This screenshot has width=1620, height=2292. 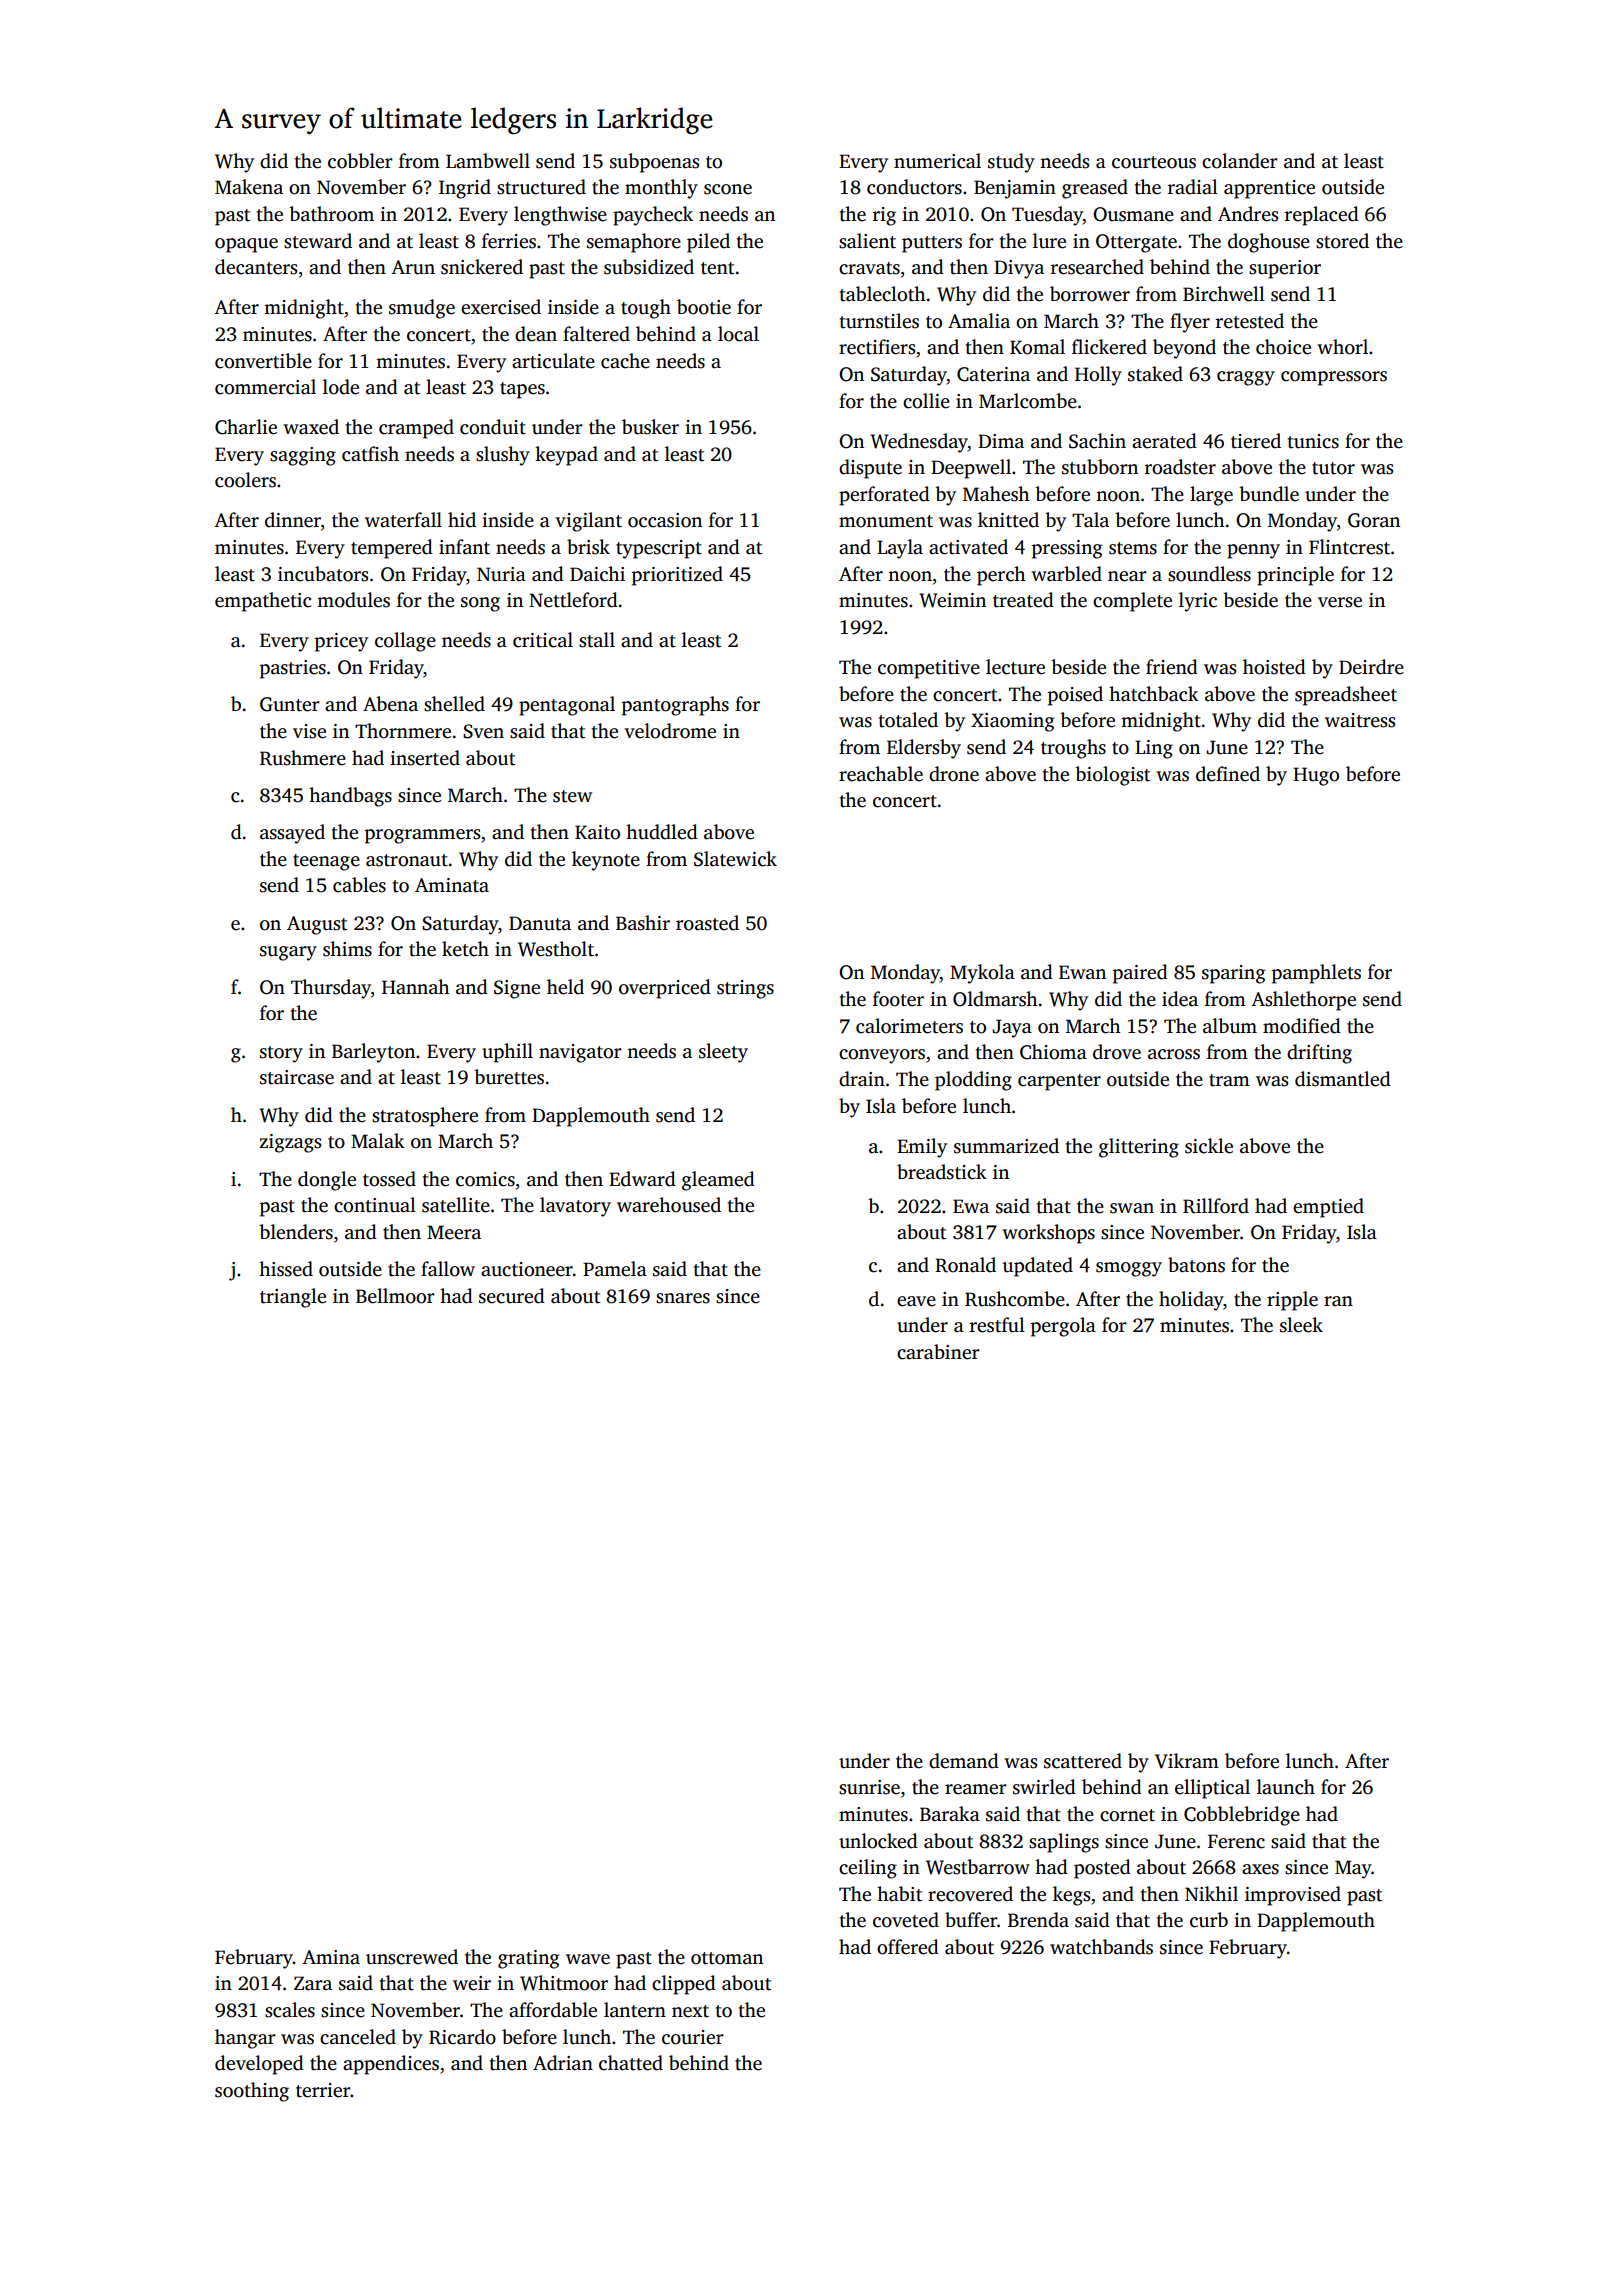 I want to click on cobbler, so click(x=360, y=161).
